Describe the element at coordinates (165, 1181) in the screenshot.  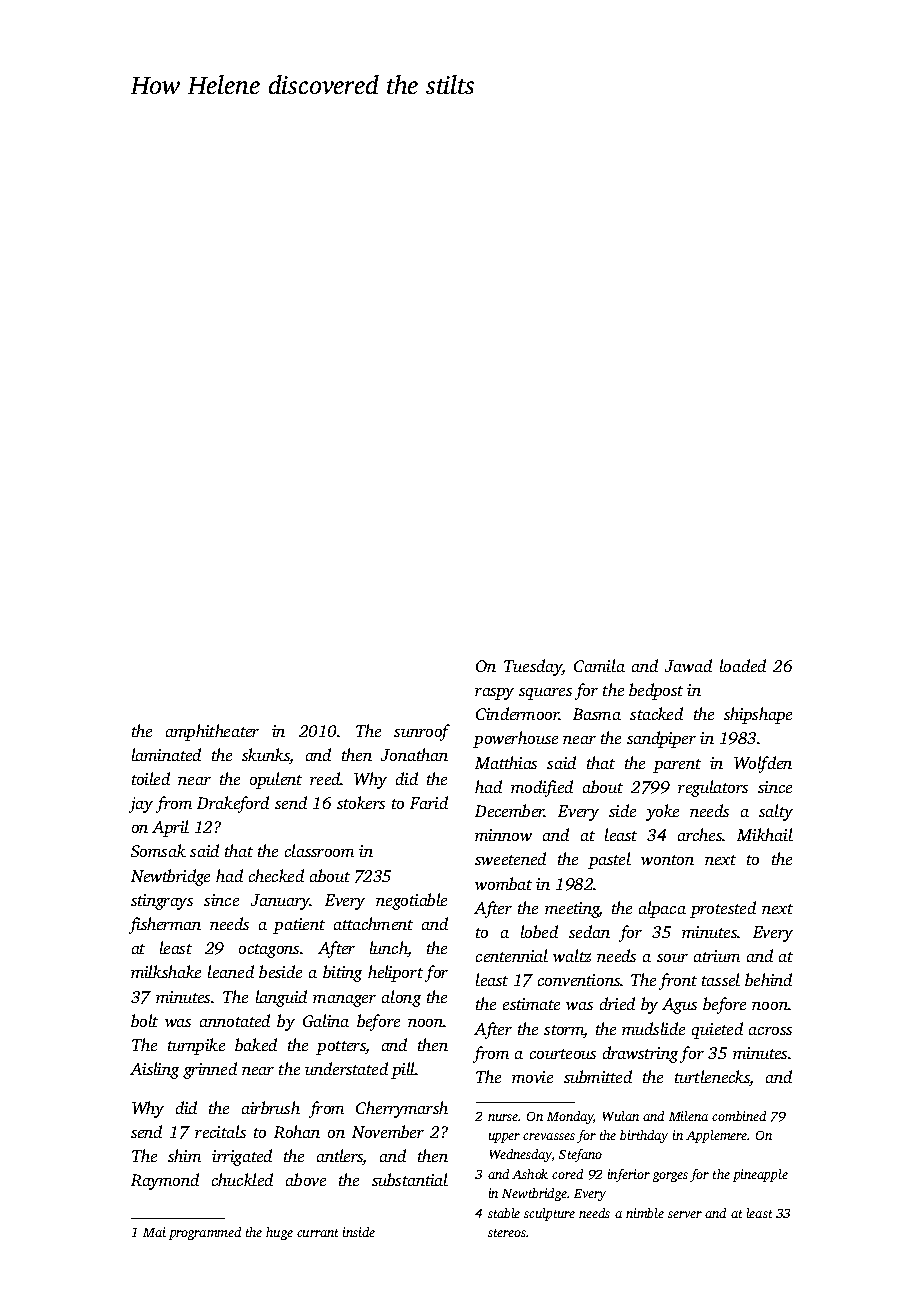
I see `Raymond` at that location.
